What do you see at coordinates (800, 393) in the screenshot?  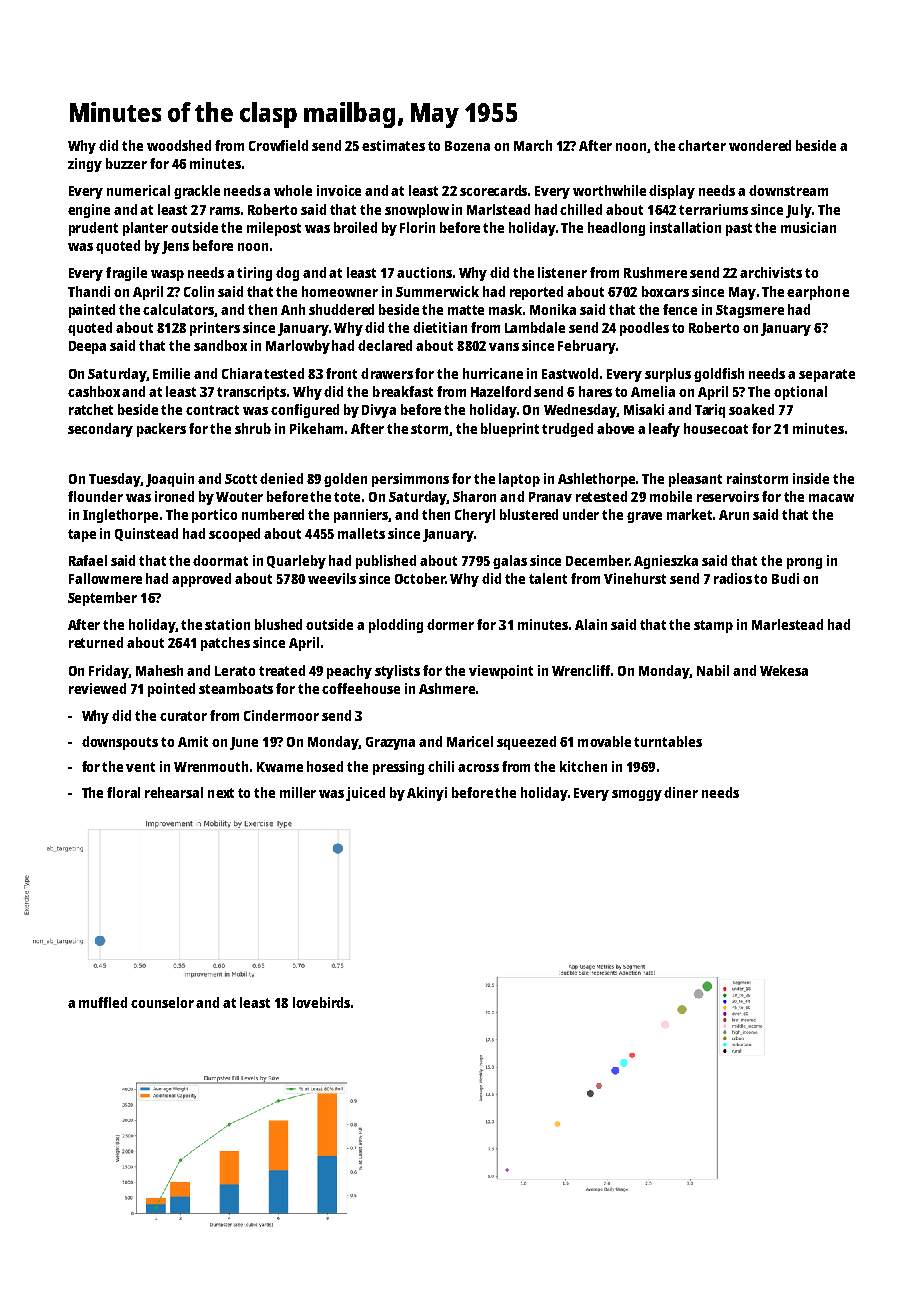 I see `optional` at bounding box center [800, 393].
